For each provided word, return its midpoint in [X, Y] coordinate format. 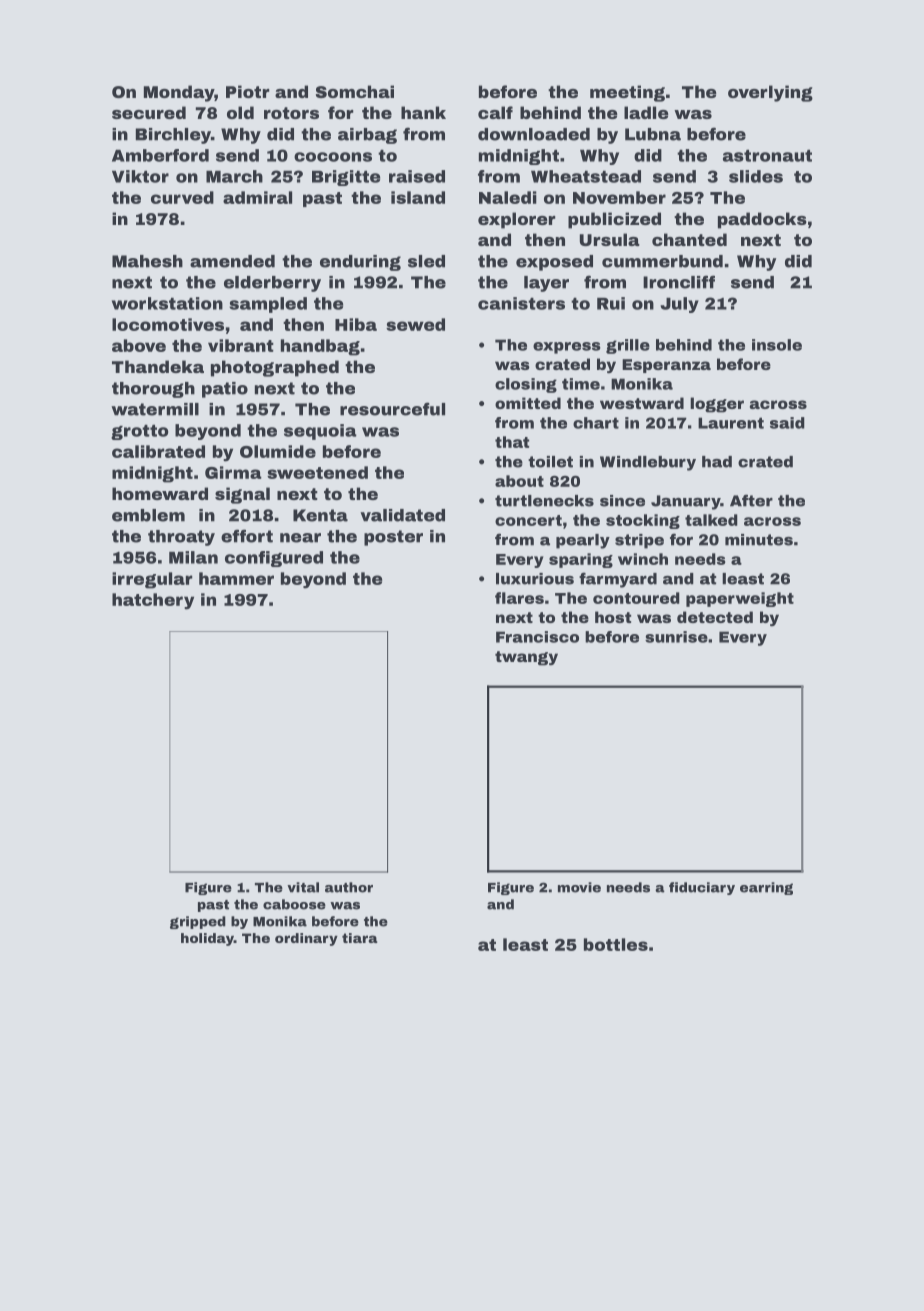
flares [519, 598]
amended [232, 261]
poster [393, 538]
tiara [360, 938]
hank [423, 112]
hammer [236, 578]
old [240, 112]
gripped [198, 922]
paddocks [762, 220]
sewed [415, 324]
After [751, 500]
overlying [770, 93]
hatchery [153, 601]
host [613, 617]
